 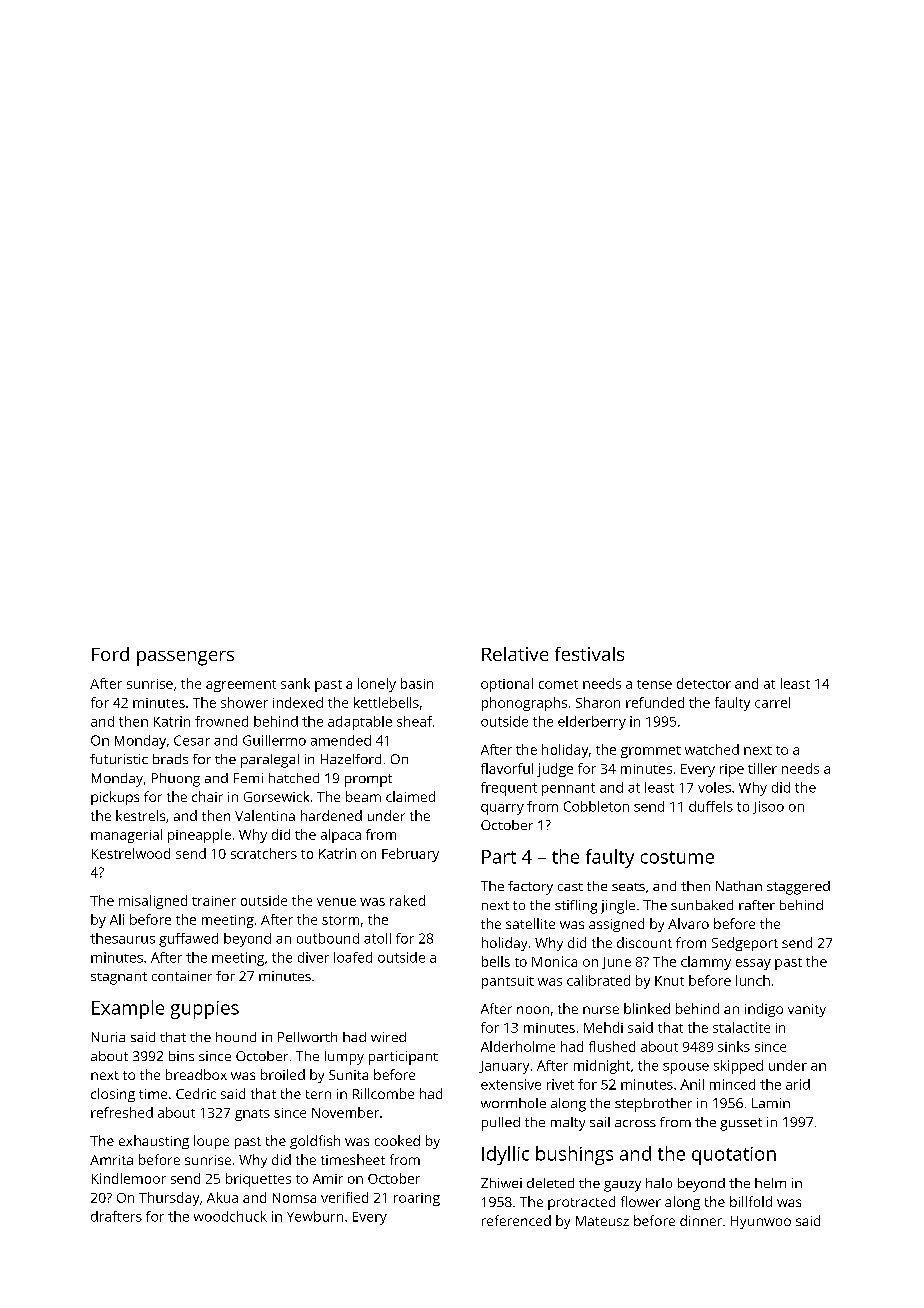 I want to click on trainer, so click(x=214, y=901).
